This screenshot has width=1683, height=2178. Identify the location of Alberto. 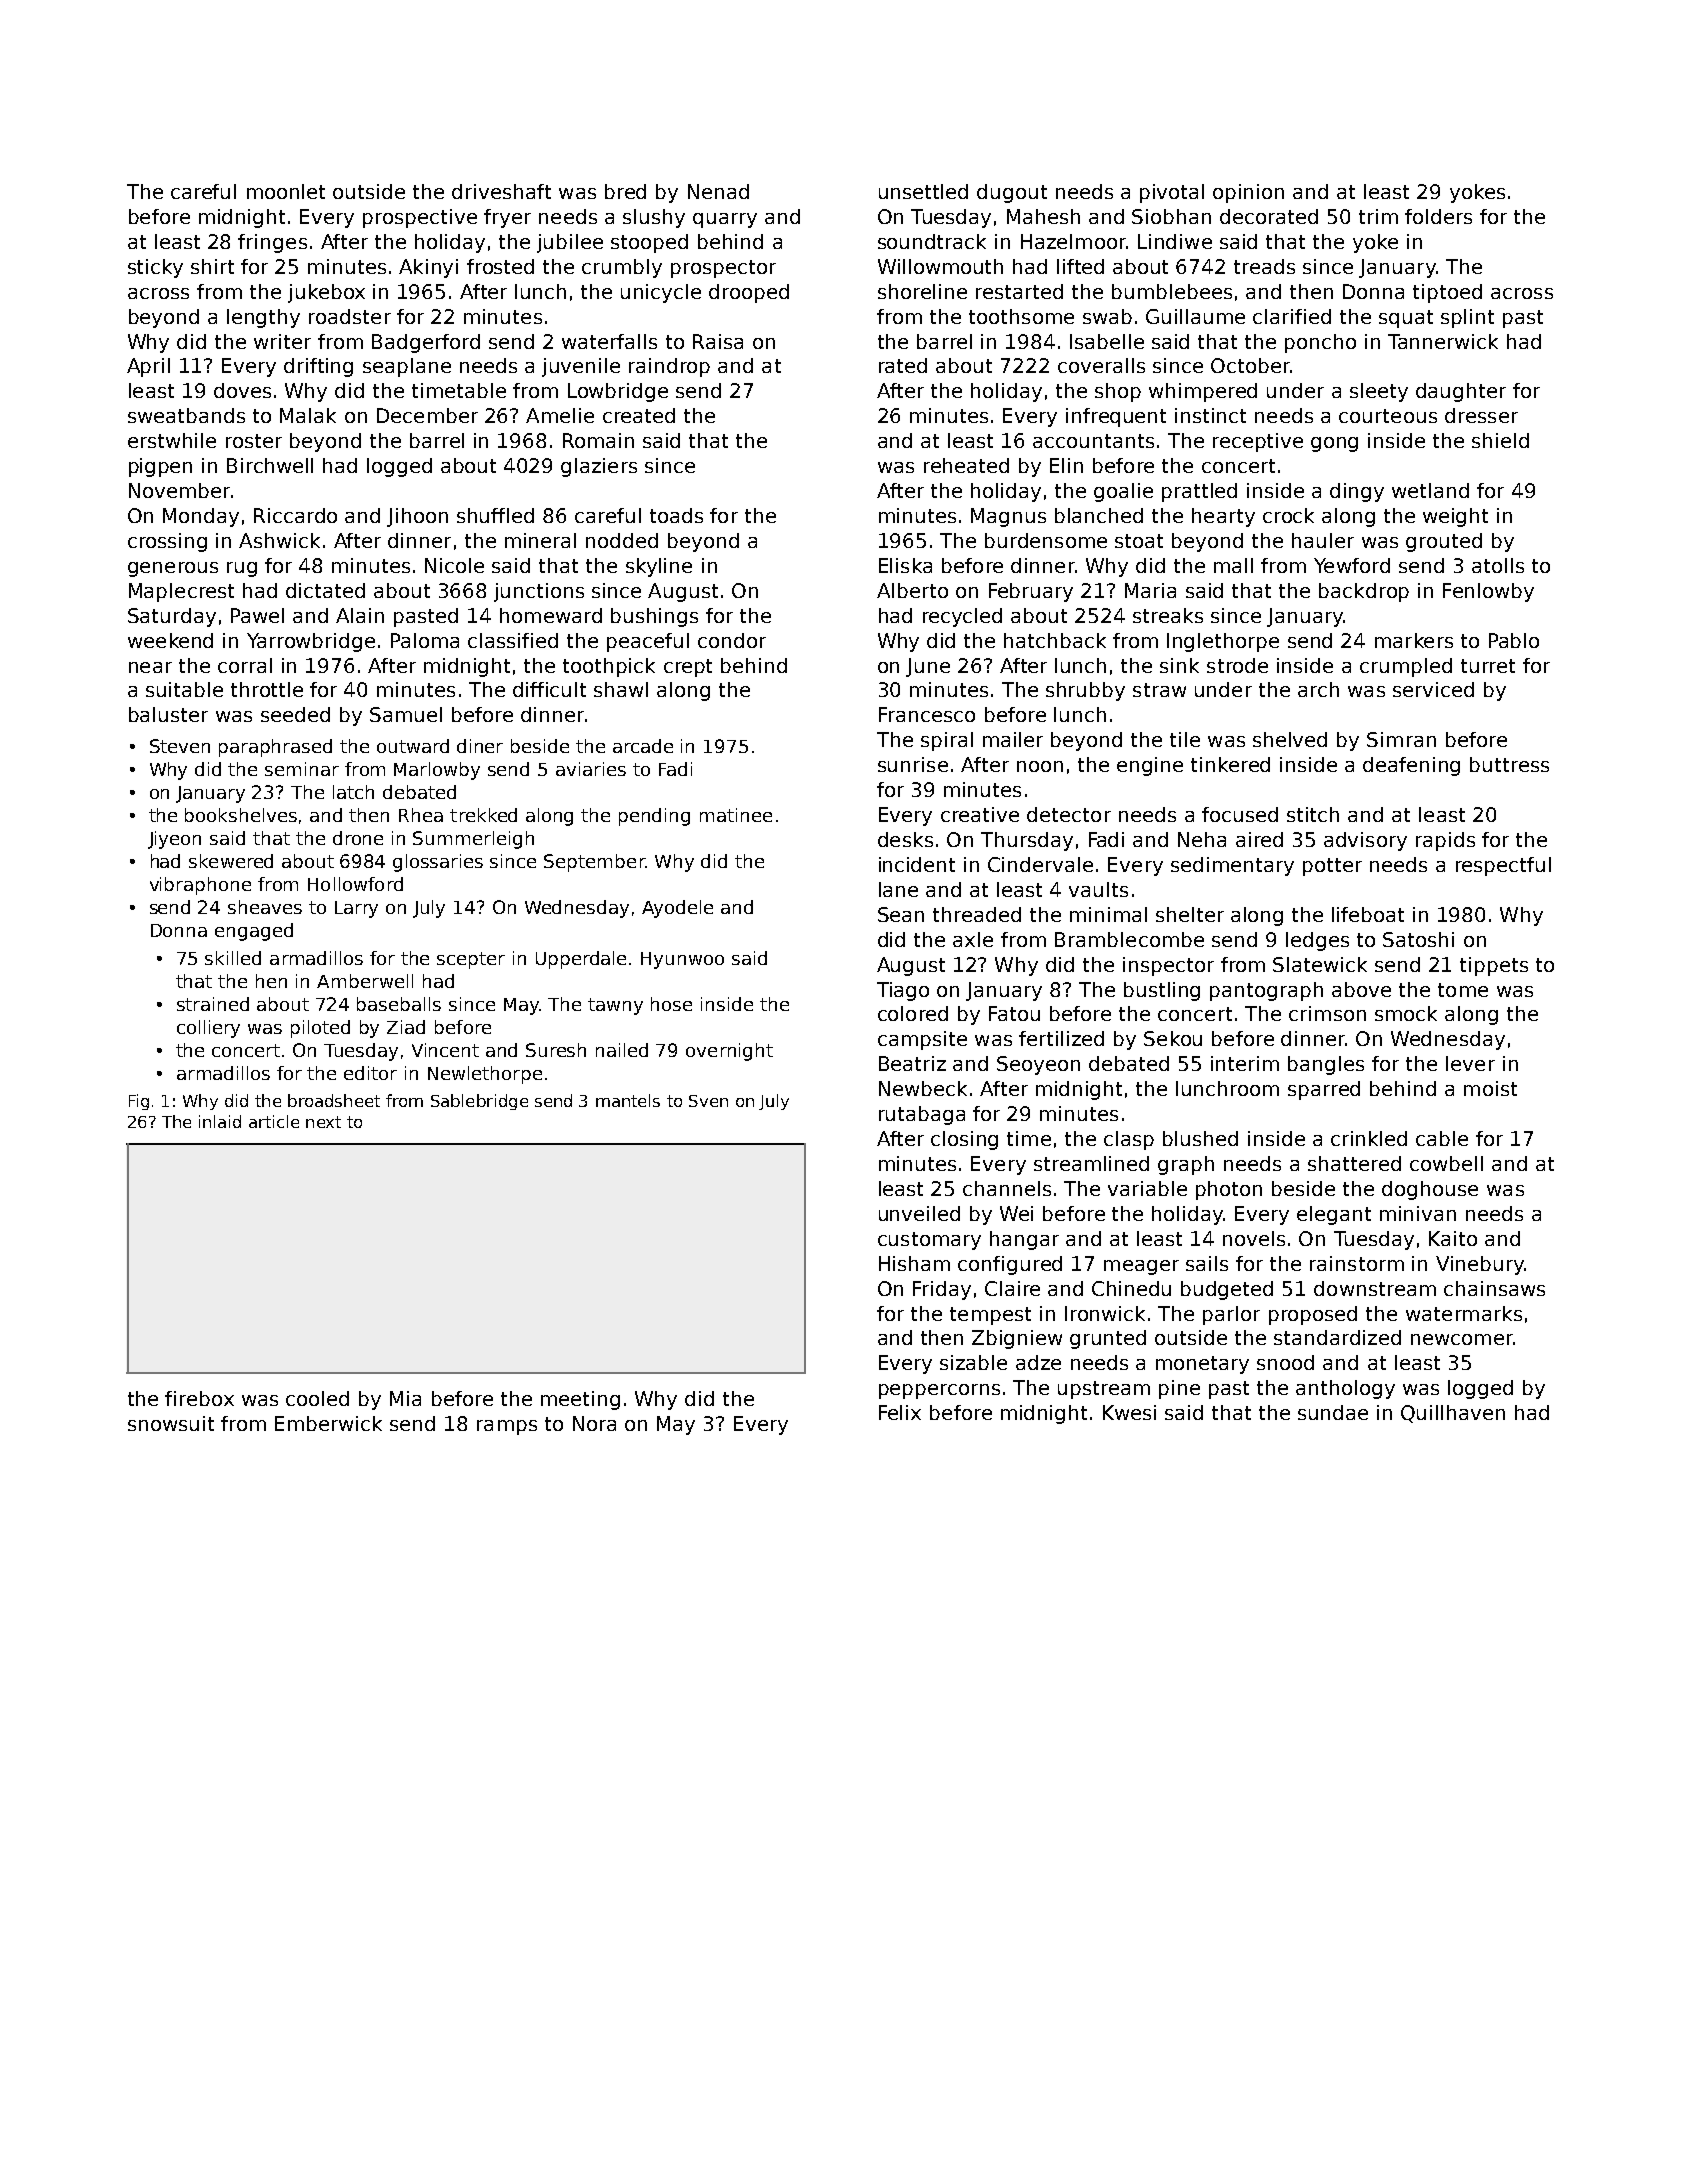
(912, 590).
